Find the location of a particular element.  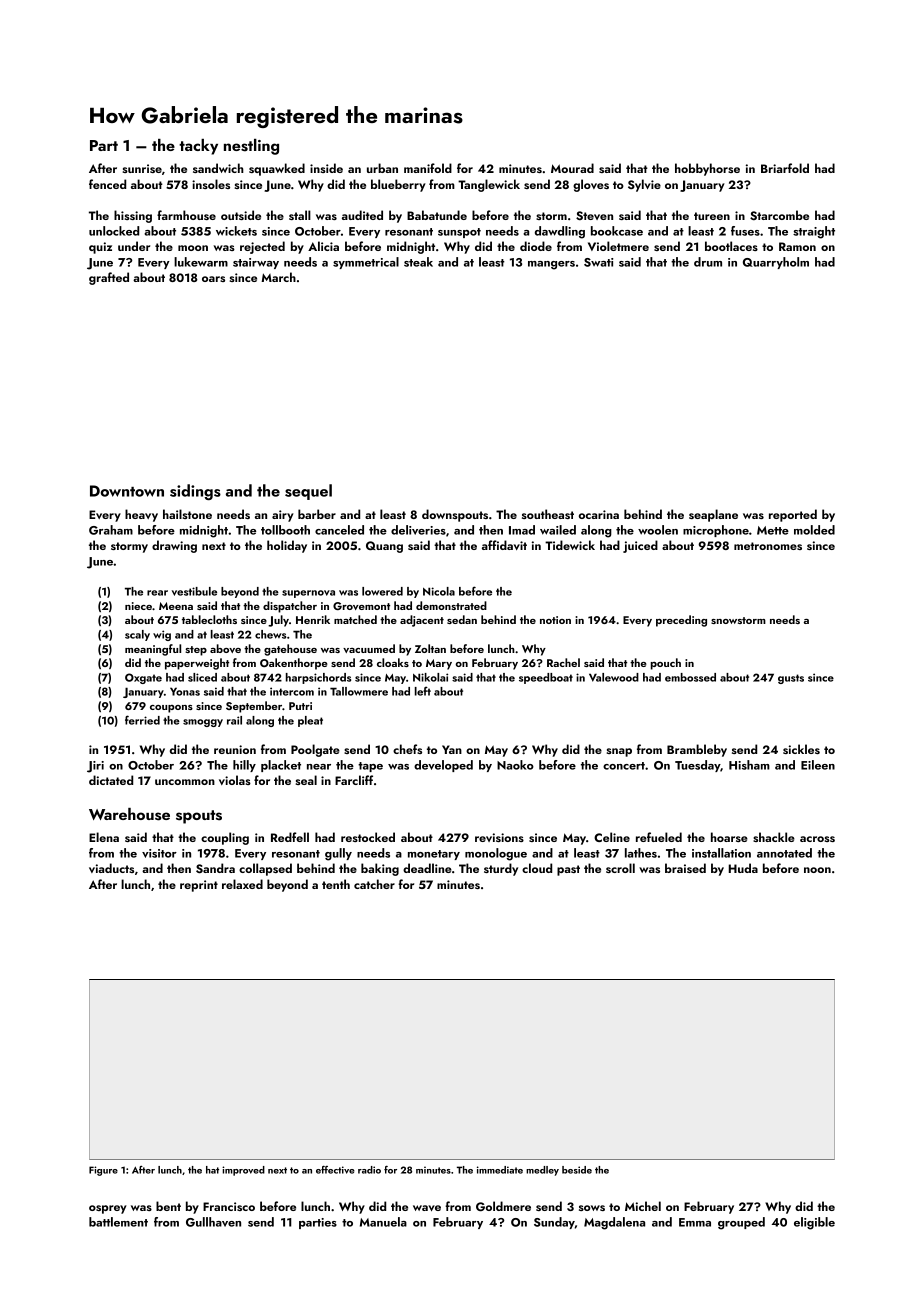

step is located at coordinates (196, 651).
